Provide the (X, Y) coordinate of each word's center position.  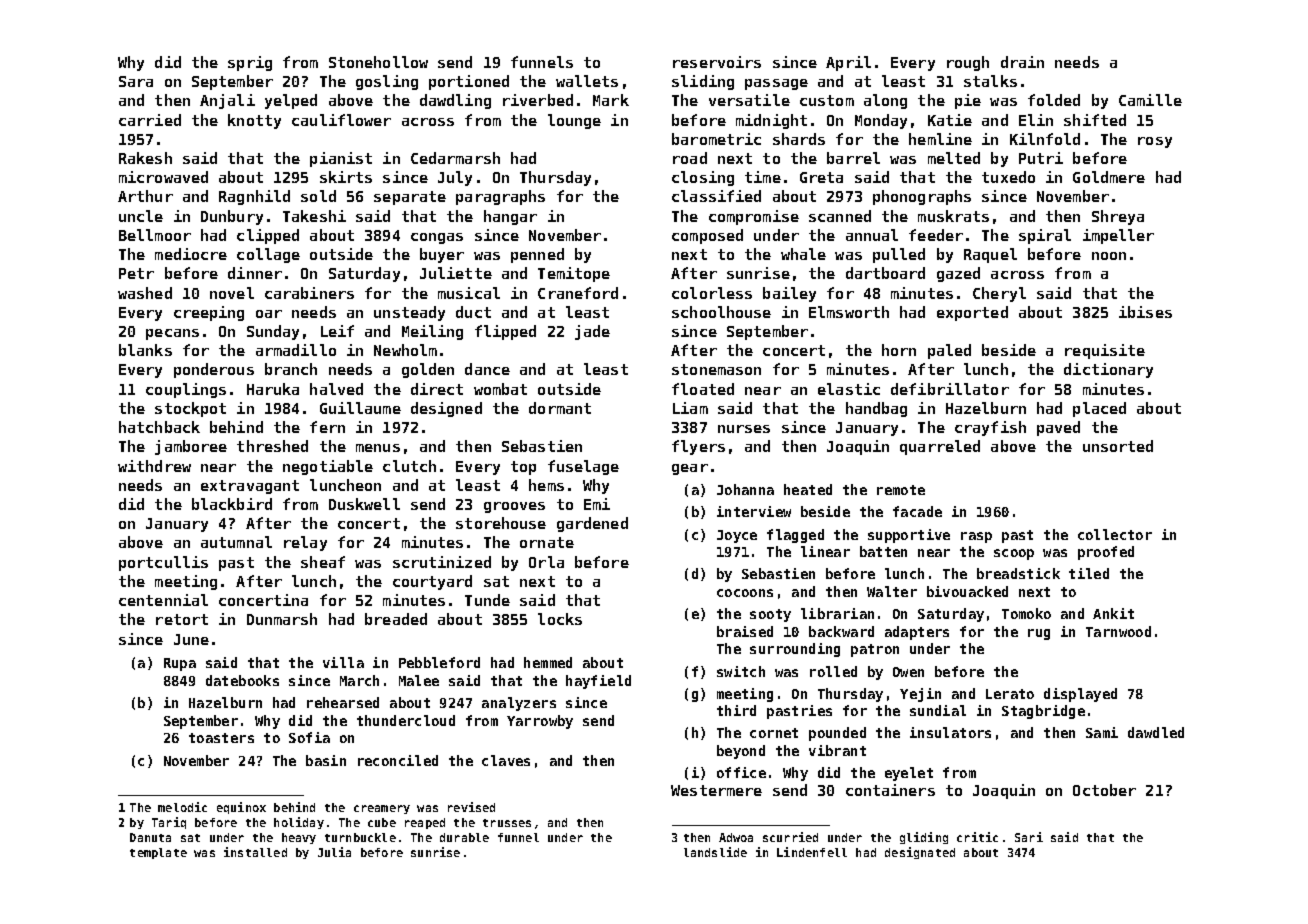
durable (464, 837)
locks (560, 619)
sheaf (323, 562)
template (158, 853)
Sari (1029, 837)
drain (1022, 62)
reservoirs (717, 62)
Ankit (1113, 613)
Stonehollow (378, 62)
